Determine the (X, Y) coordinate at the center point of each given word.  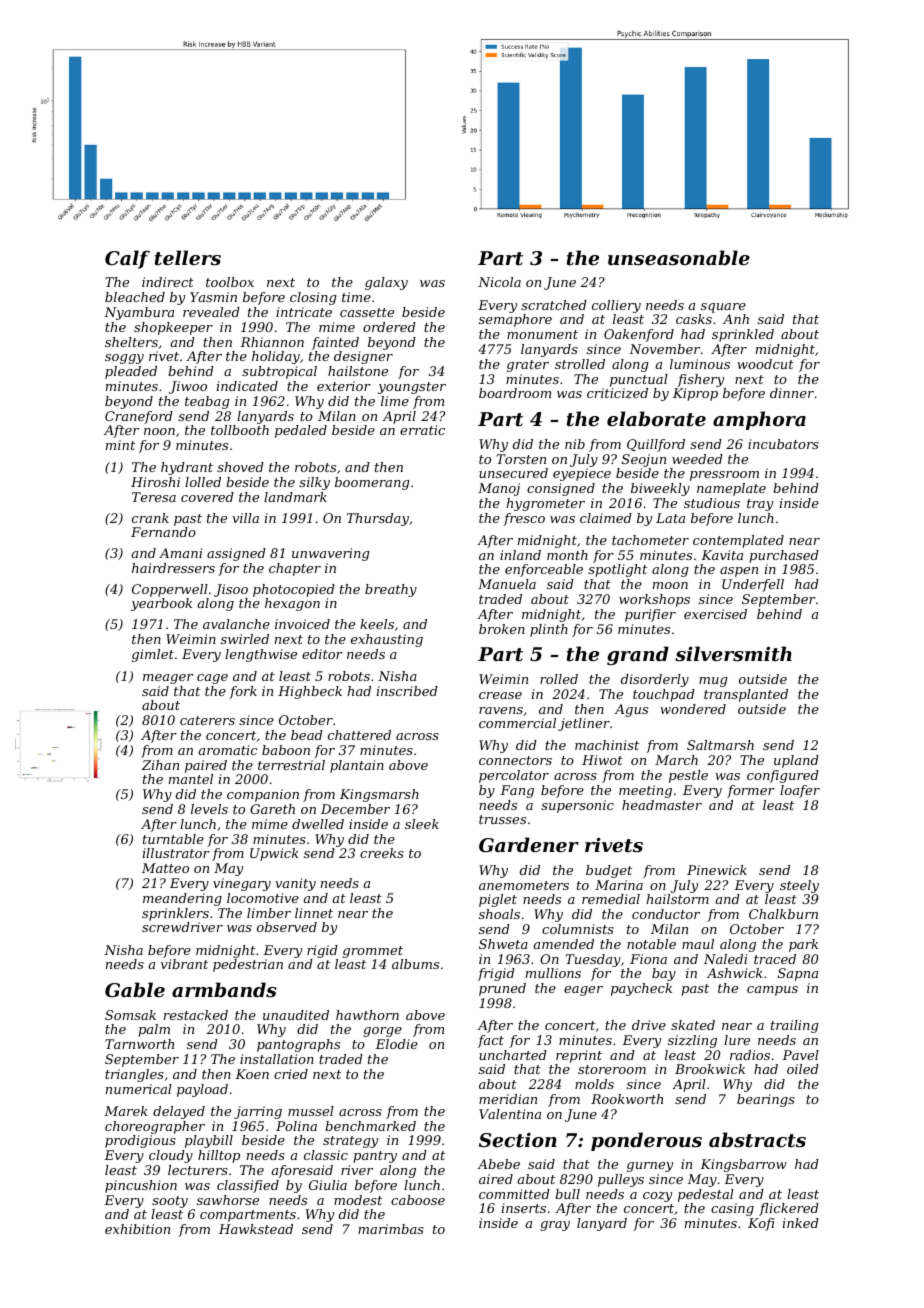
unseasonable (679, 257)
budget (609, 871)
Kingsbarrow (743, 1165)
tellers (188, 258)
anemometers (524, 885)
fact (491, 1041)
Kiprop (695, 394)
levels (209, 809)
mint (120, 445)
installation (277, 1059)
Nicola (499, 282)
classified (248, 1186)
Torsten (521, 459)
